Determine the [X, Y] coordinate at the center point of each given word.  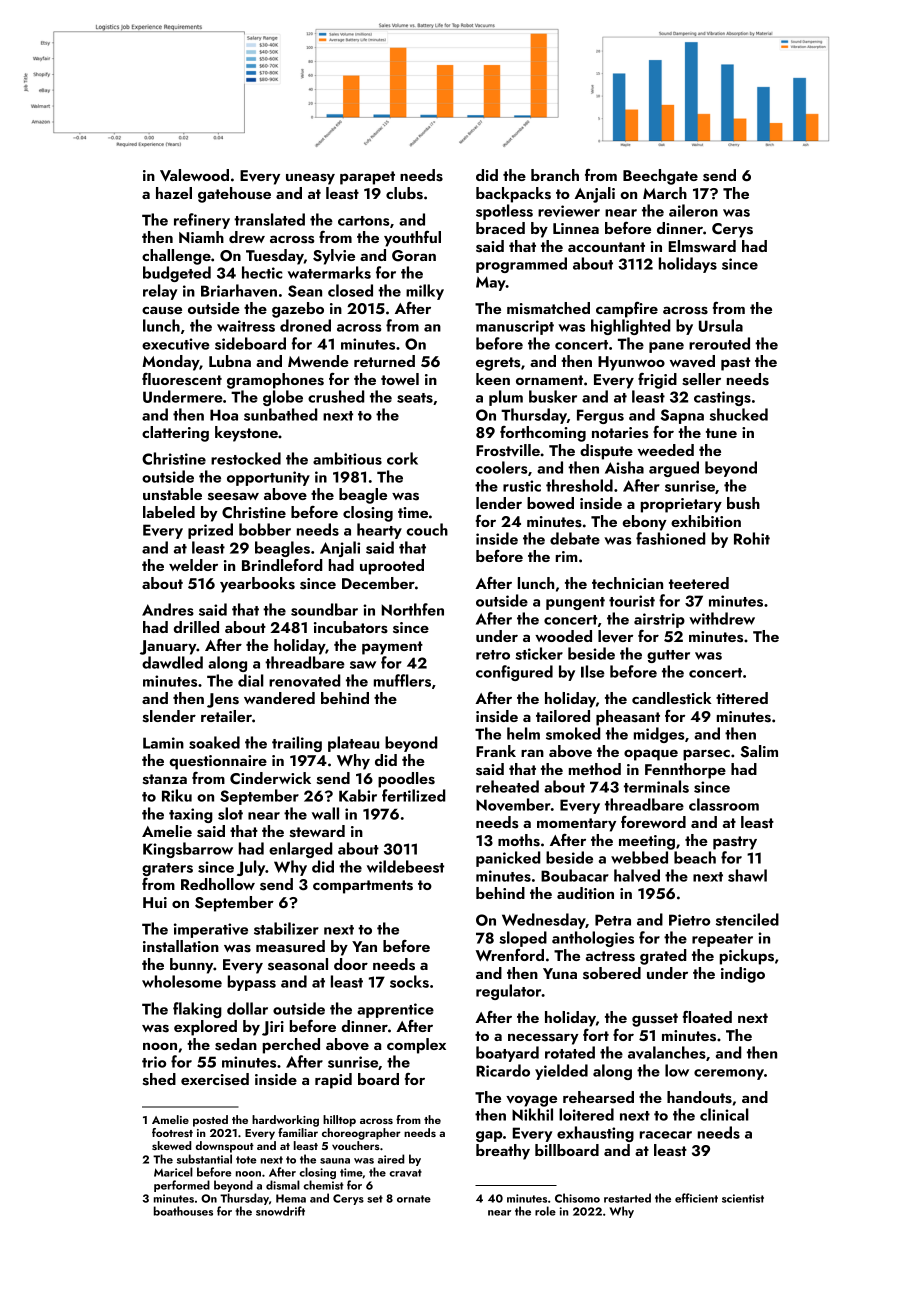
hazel [174, 193]
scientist [743, 1198]
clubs [404, 193]
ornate [414, 1199]
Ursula [721, 325]
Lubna [230, 361]
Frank [496, 751]
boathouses [183, 1211]
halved [637, 875]
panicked [508, 859]
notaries [620, 433]
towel [400, 379]
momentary [576, 825]
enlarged [300, 850]
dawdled [172, 662]
